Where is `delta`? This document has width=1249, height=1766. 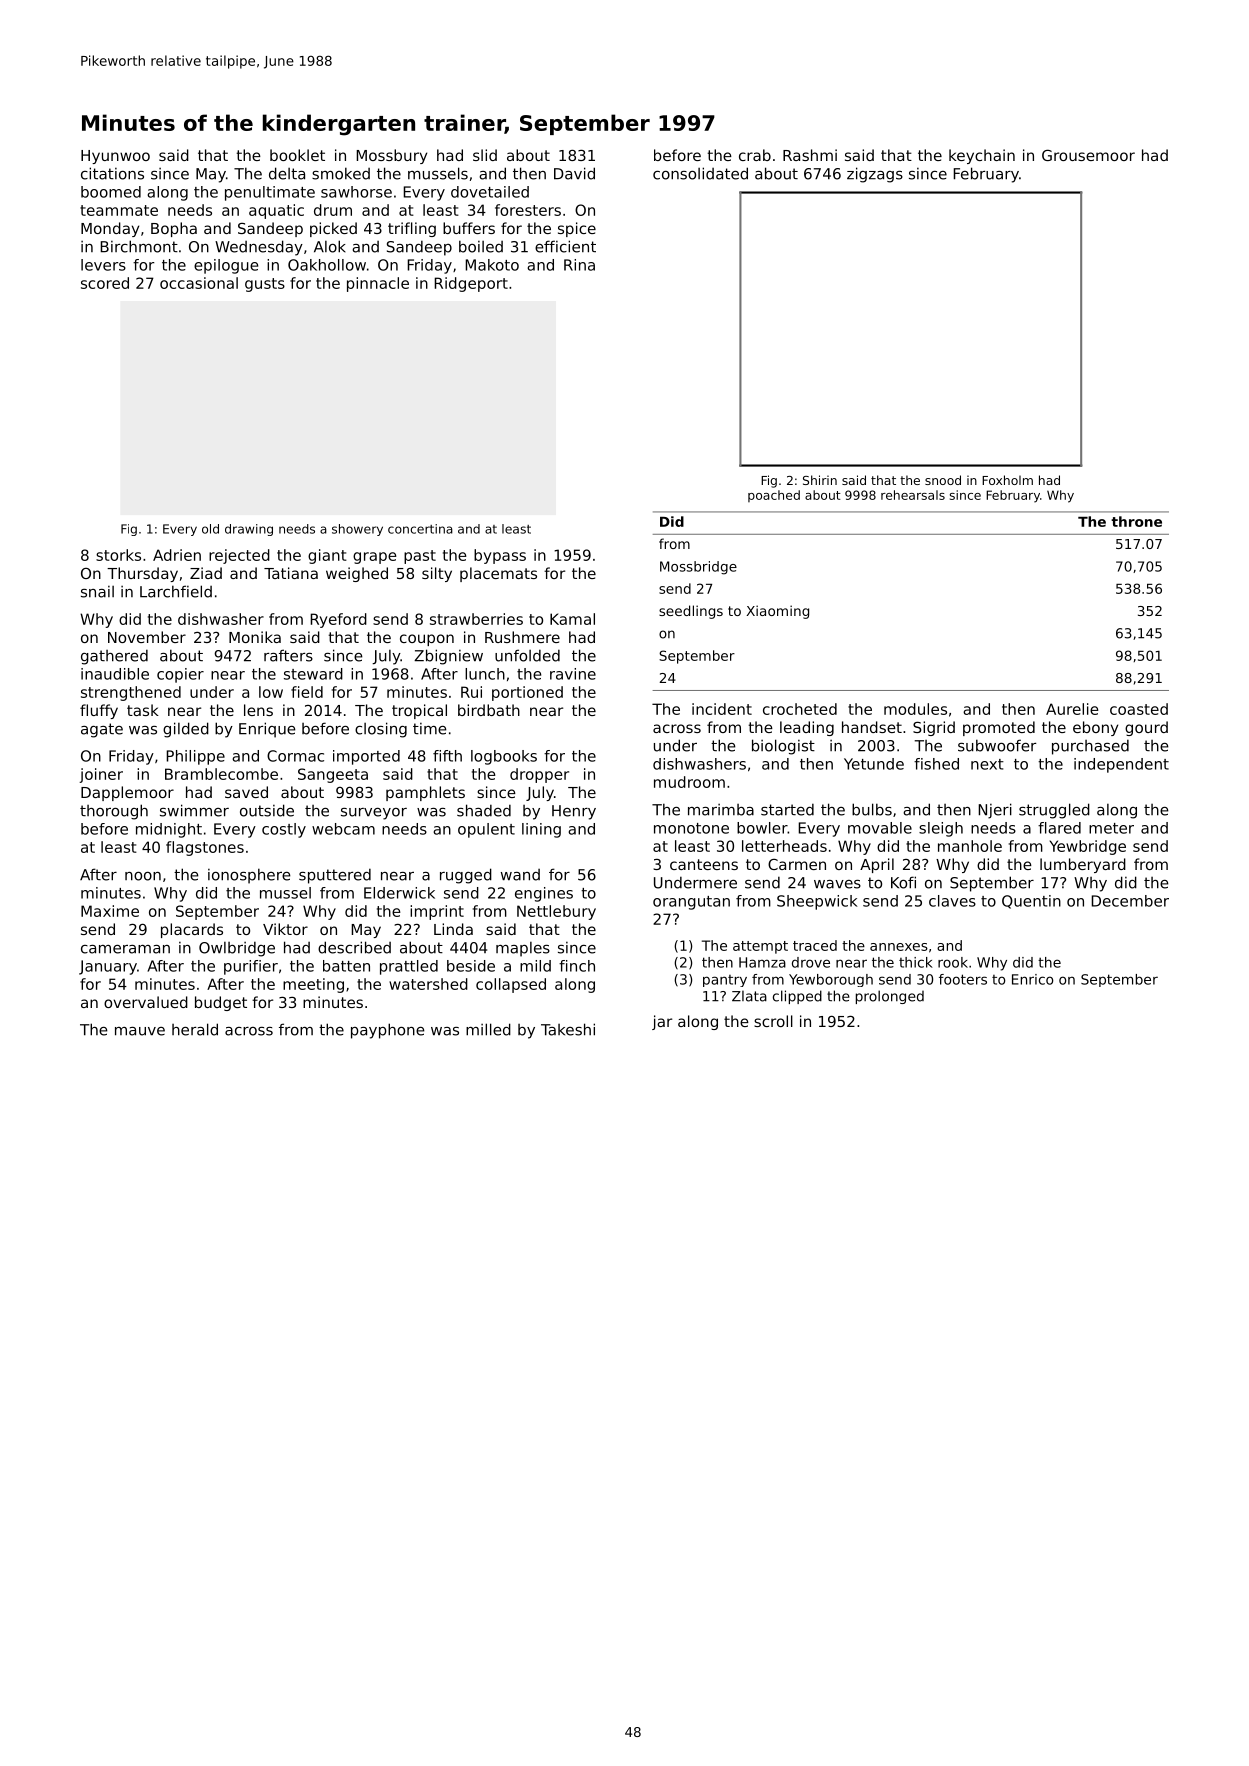
delta is located at coordinates (287, 173).
